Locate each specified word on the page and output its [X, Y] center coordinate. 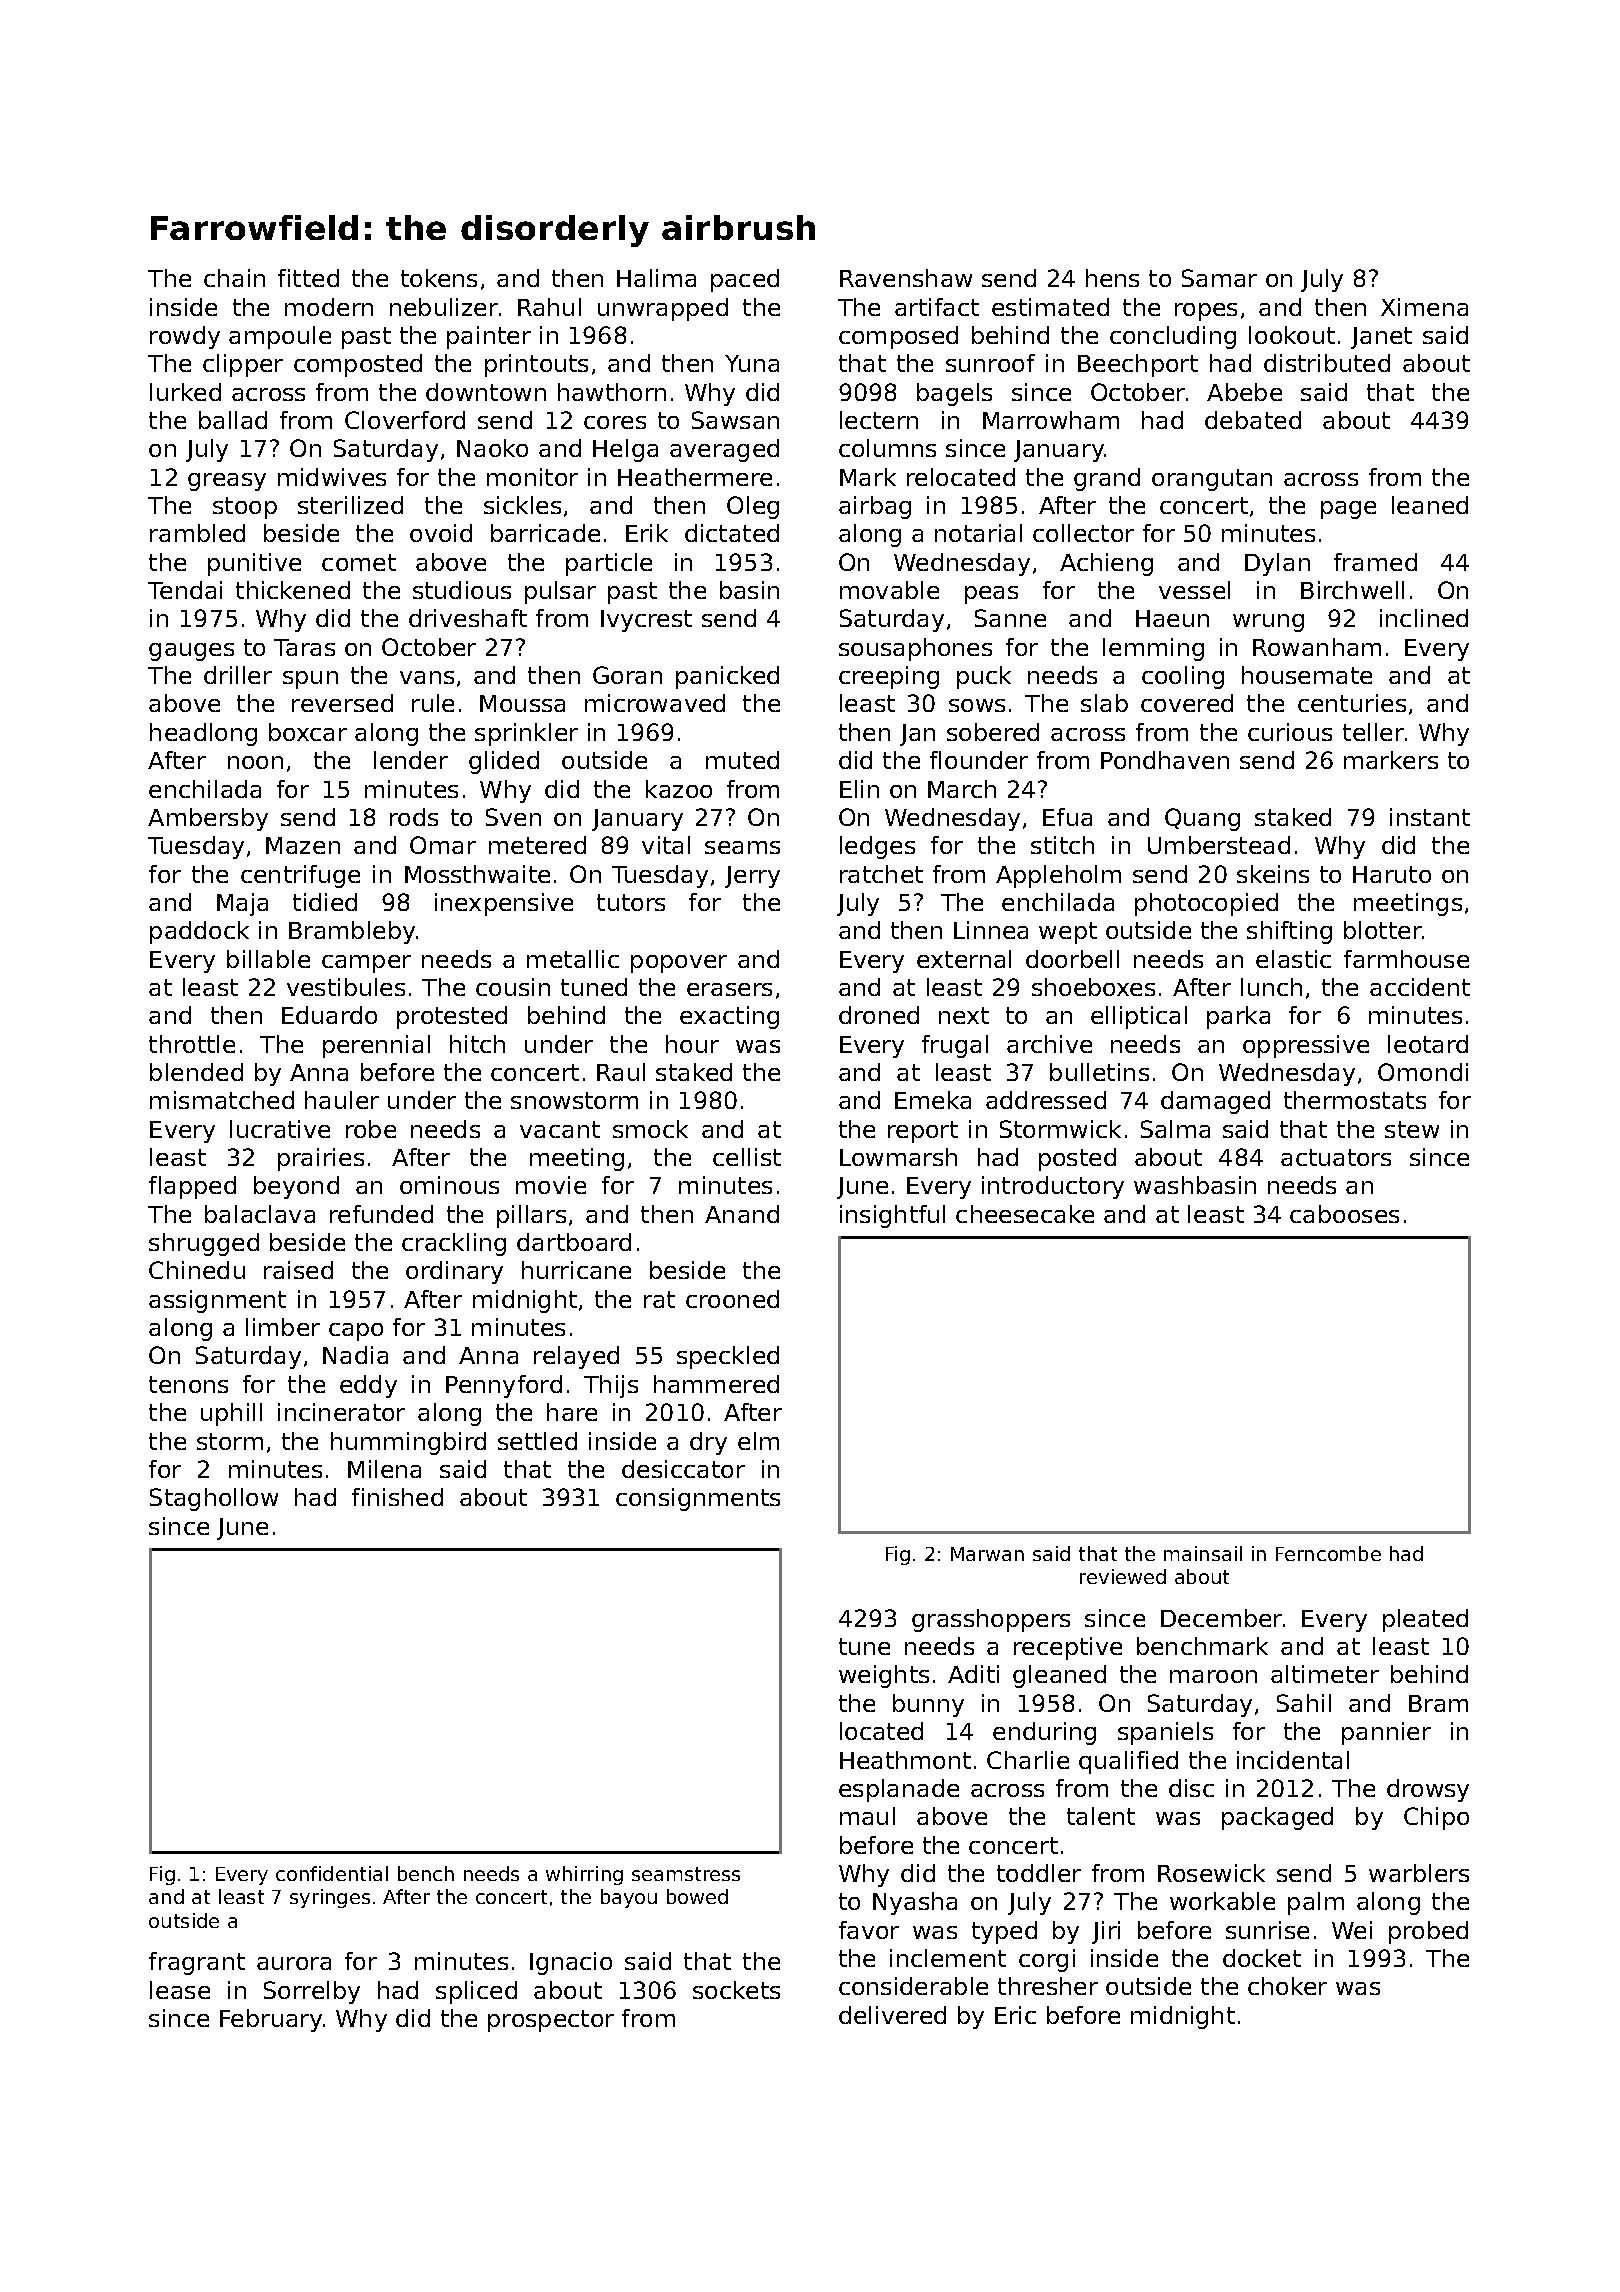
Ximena [1424, 307]
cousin [513, 987]
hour [692, 1044]
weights [884, 1676]
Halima [656, 278]
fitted [308, 278]
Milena [384, 1469]
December [1221, 1618]
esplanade [899, 1790]
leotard [1428, 1044]
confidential [332, 1873]
